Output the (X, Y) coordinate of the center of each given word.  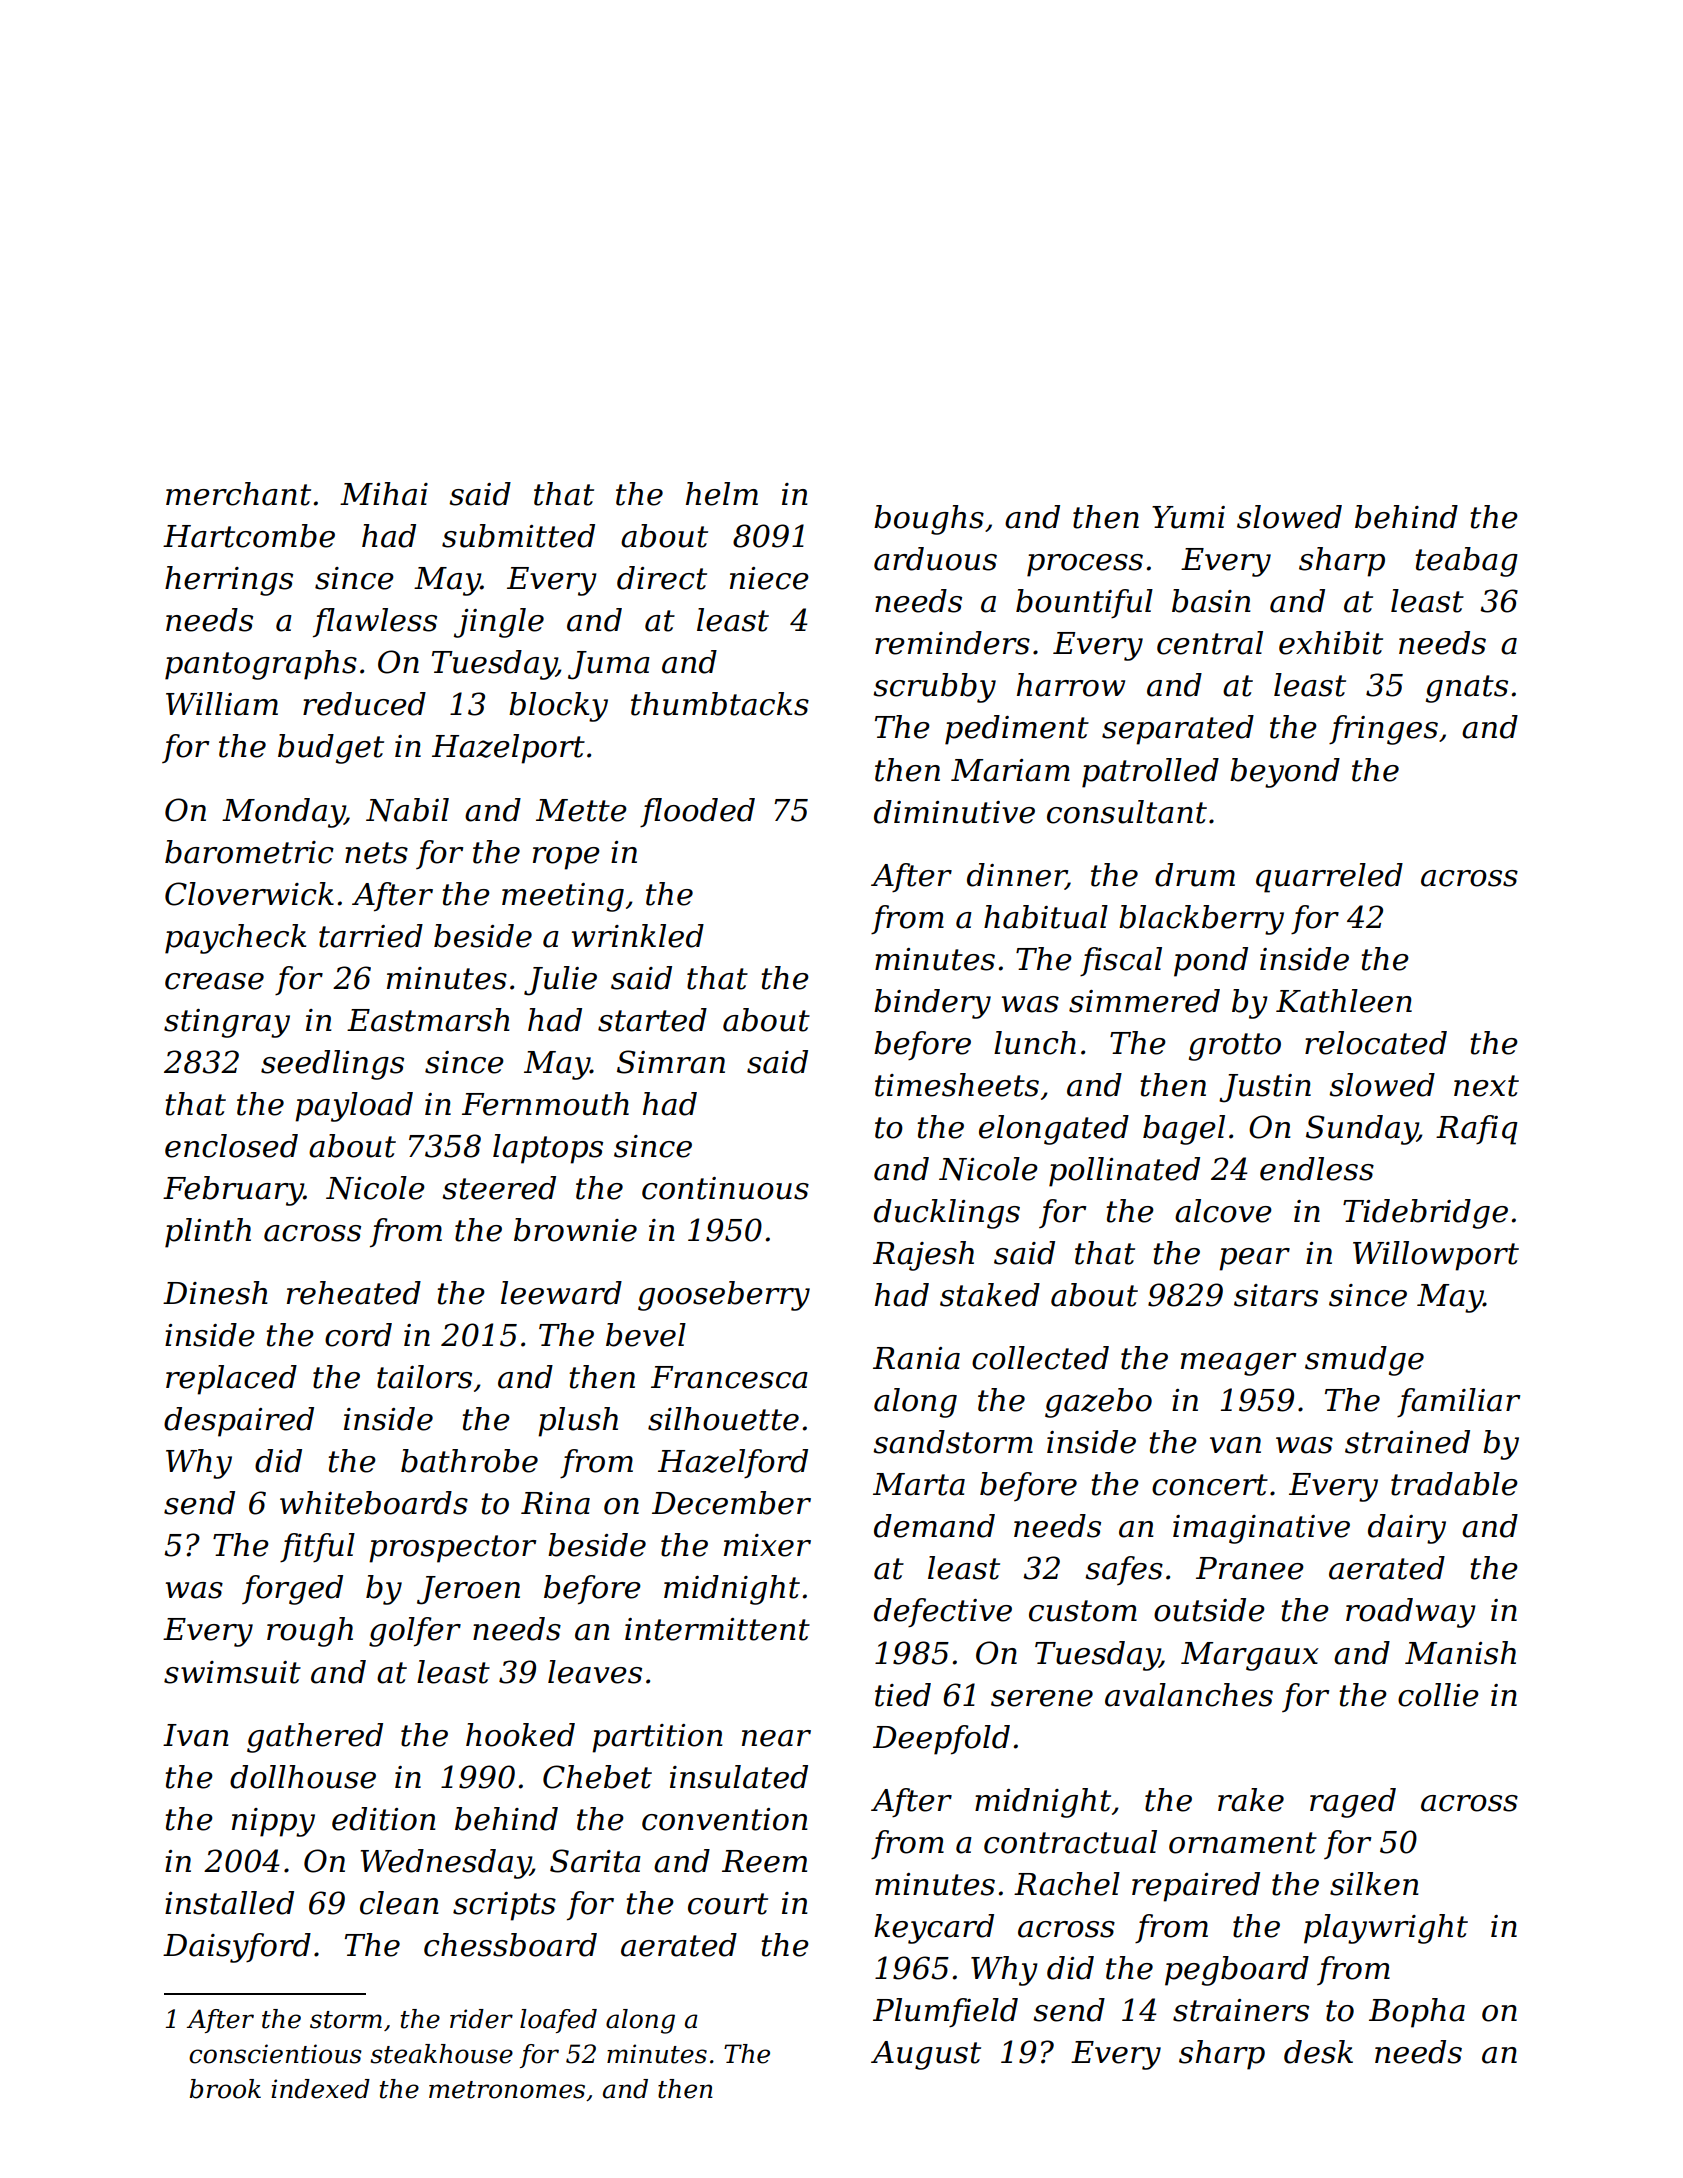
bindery (932, 1004)
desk (1318, 2052)
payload (354, 1107)
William (222, 704)
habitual (1046, 917)
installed (229, 1903)
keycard (934, 1929)
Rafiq (1477, 1130)
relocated (1376, 1043)
